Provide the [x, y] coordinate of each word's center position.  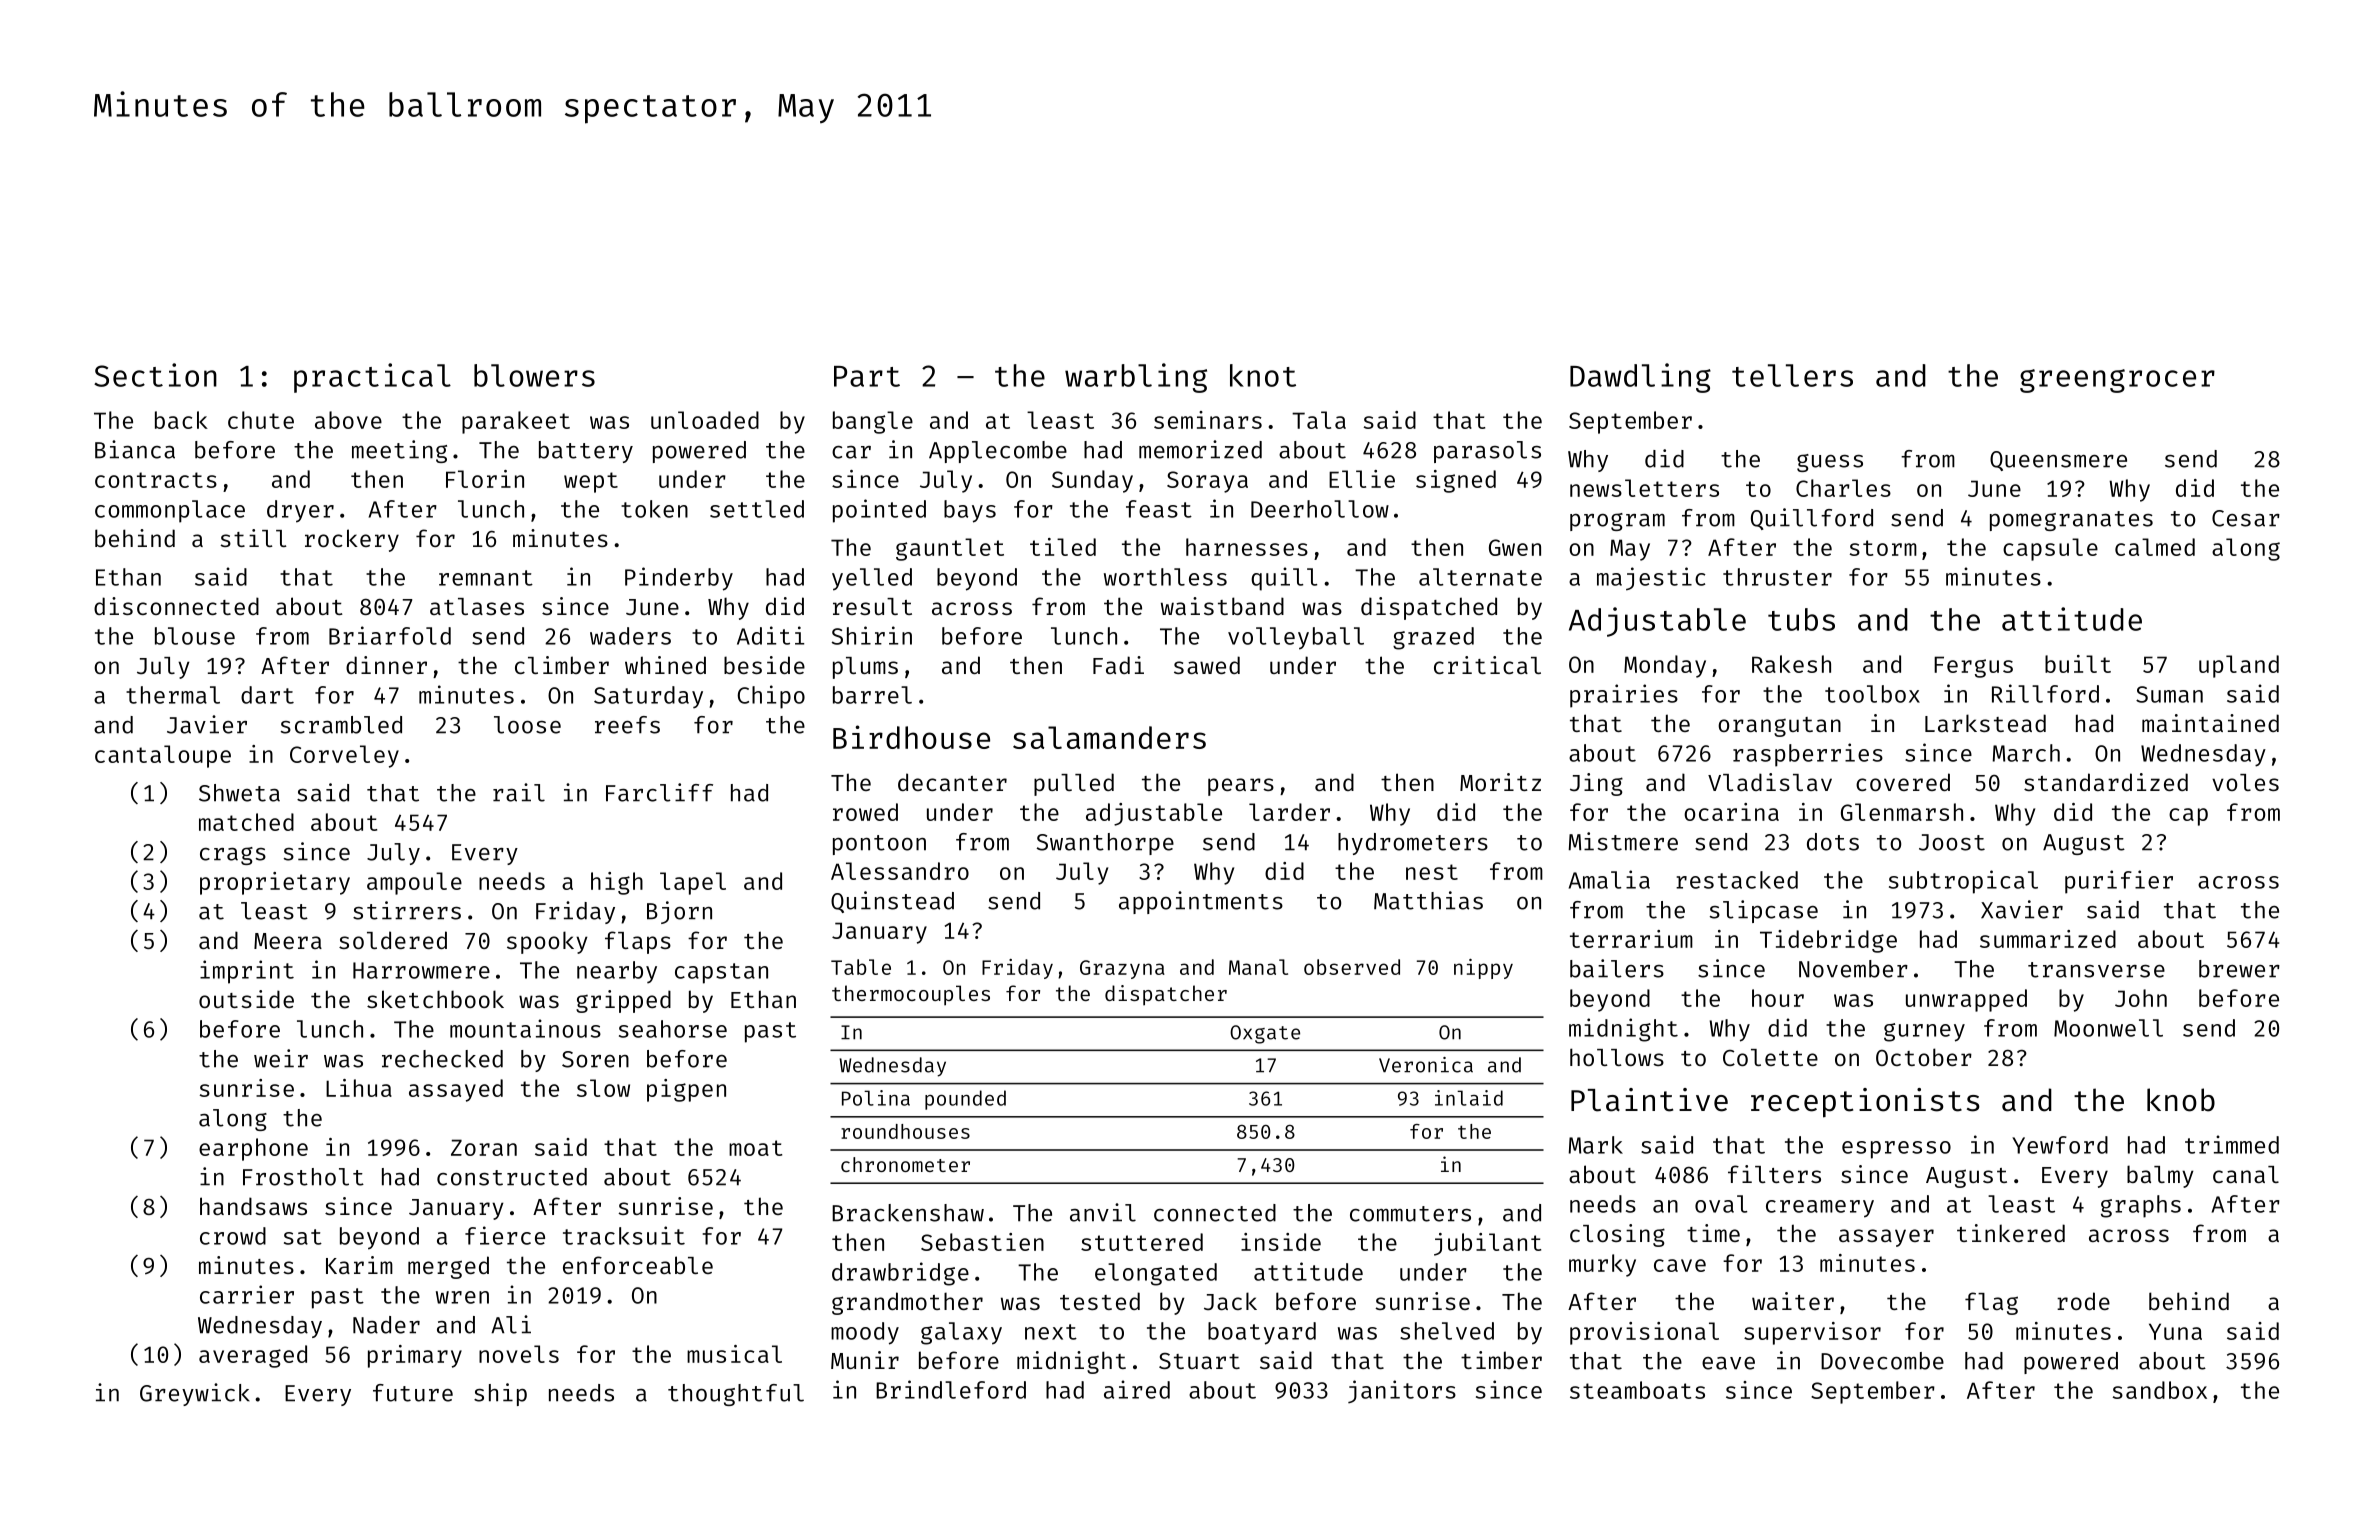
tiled [1063, 547]
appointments [1201, 902]
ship [500, 1394]
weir [281, 1058]
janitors [1402, 1391]
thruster [1777, 577]
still [253, 538]
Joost [1952, 842]
